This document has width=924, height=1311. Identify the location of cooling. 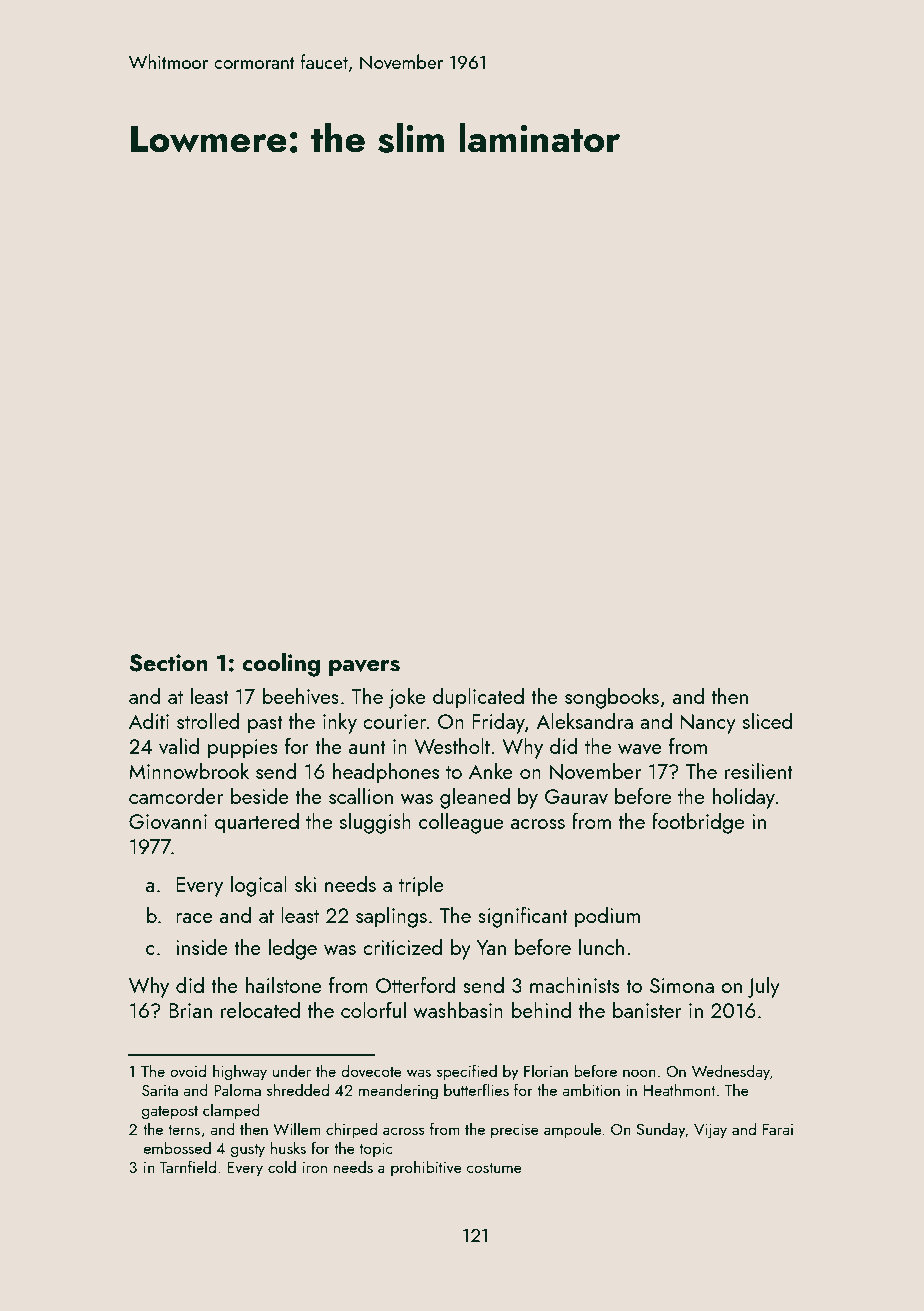
(281, 665).
